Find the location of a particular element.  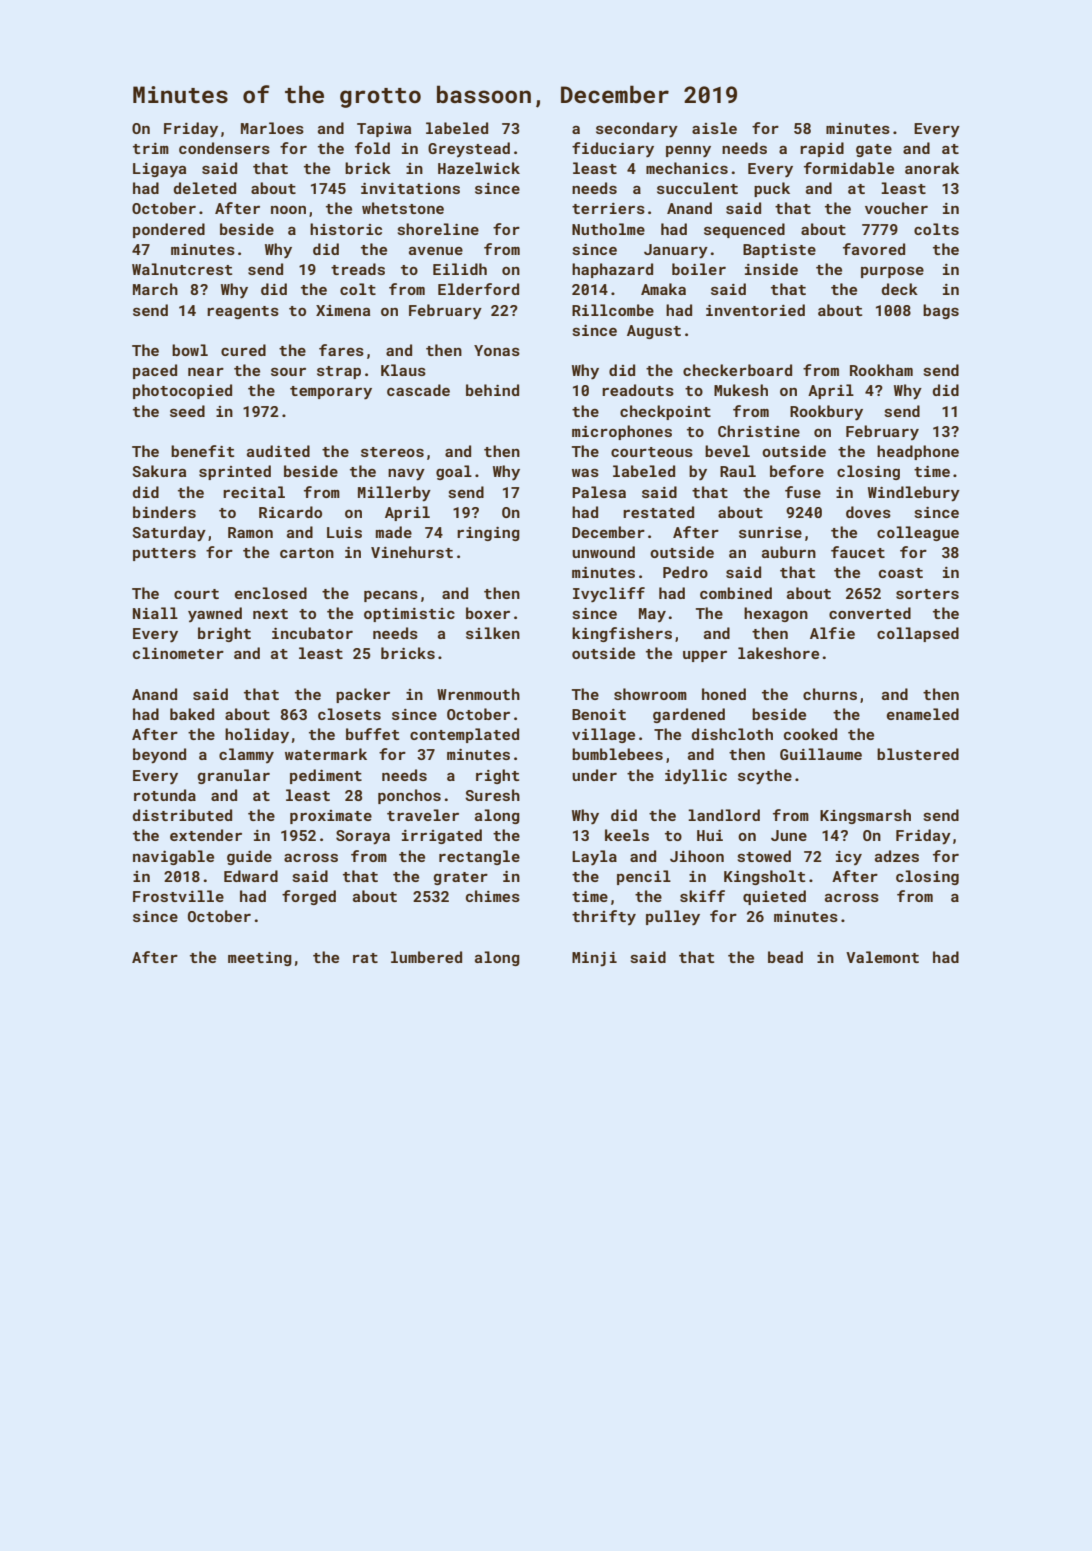

terriers is located at coordinates (608, 208).
